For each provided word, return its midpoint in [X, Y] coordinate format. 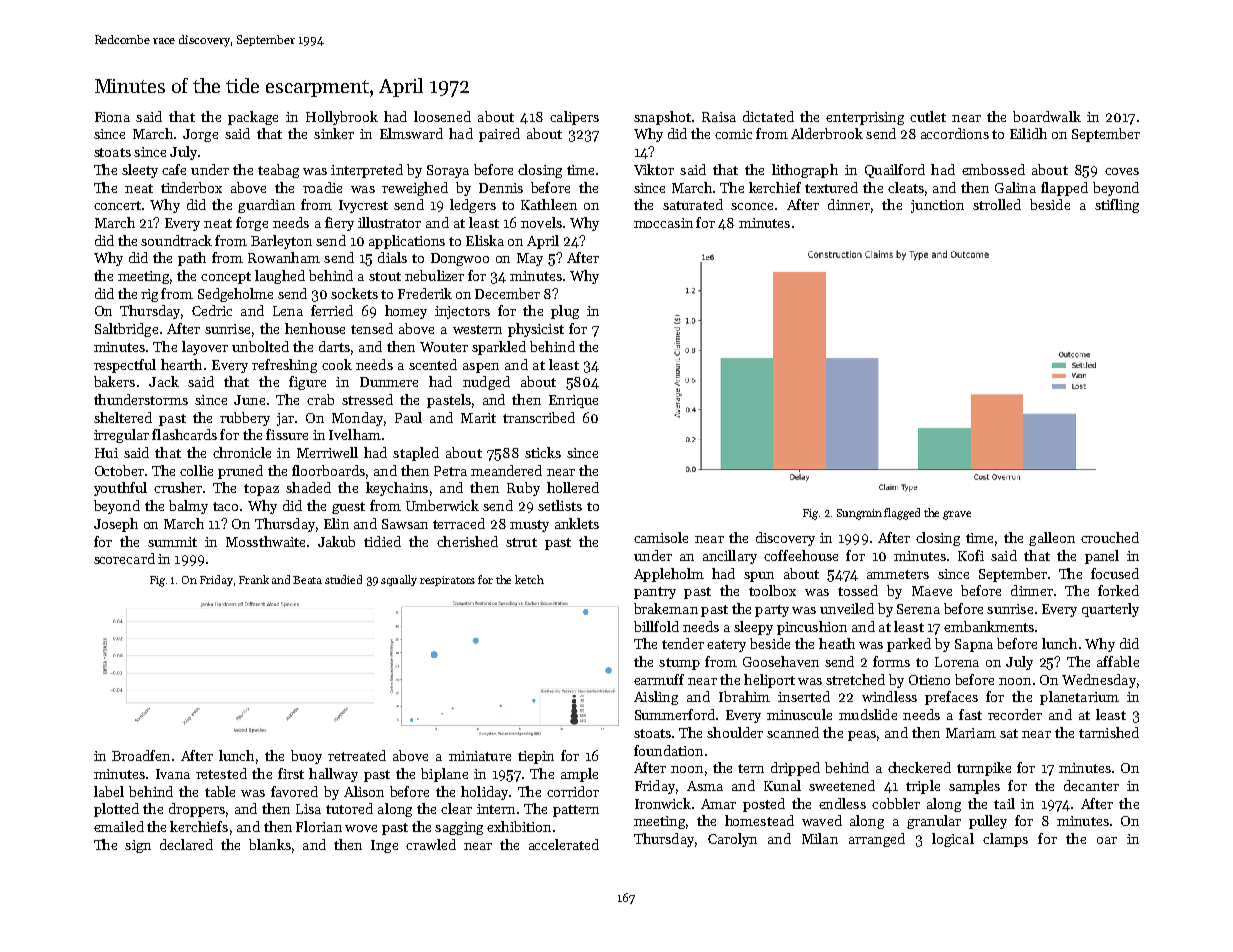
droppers [197, 810]
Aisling [656, 698]
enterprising [865, 118]
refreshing [284, 366]
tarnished [1109, 732]
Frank [254, 579]
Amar [718, 804]
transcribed [539, 417]
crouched [1110, 537]
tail [1004, 803]
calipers [574, 118]
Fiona [112, 117]
